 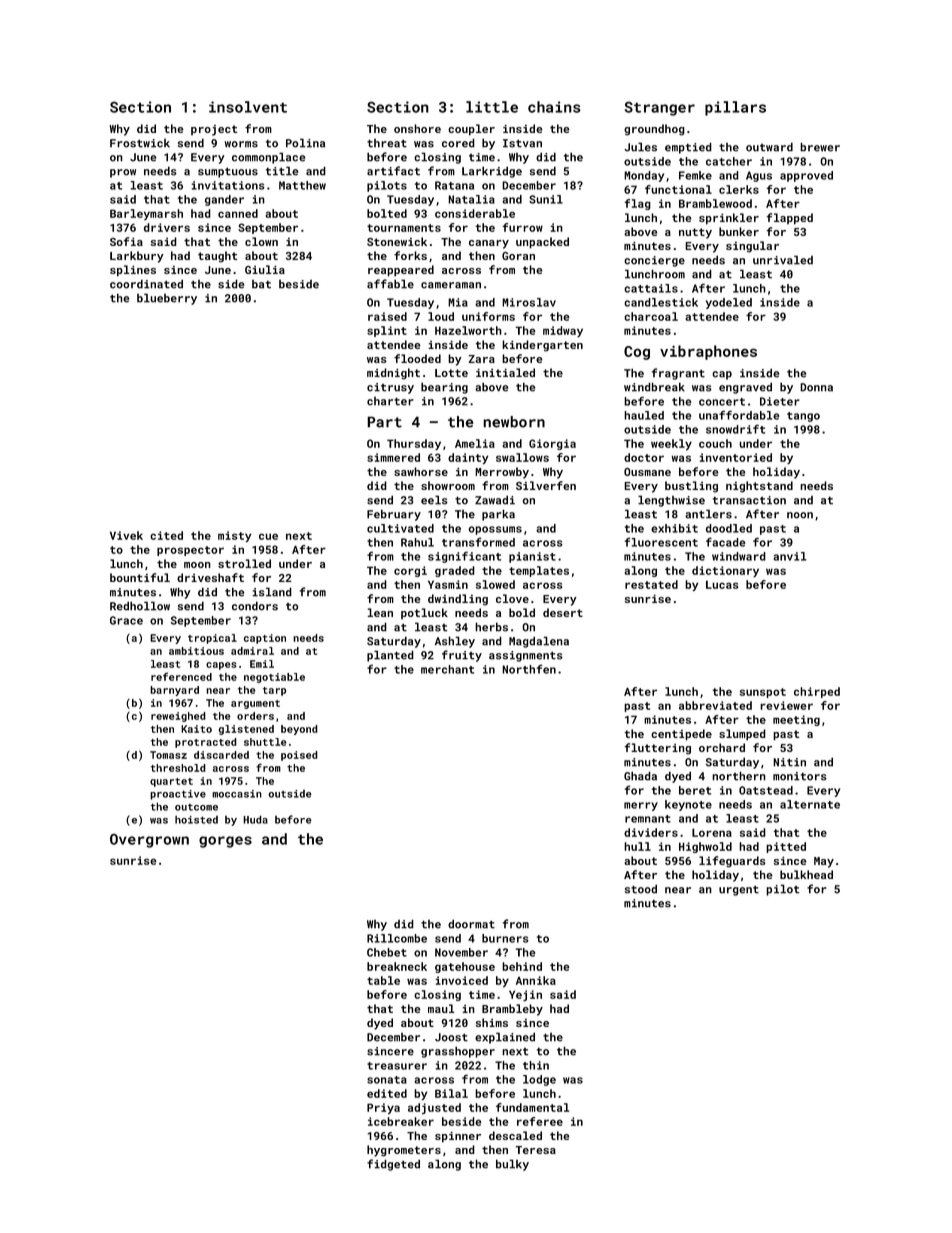 What do you see at coordinates (393, 171) in the image?
I see `artifact` at bounding box center [393, 171].
